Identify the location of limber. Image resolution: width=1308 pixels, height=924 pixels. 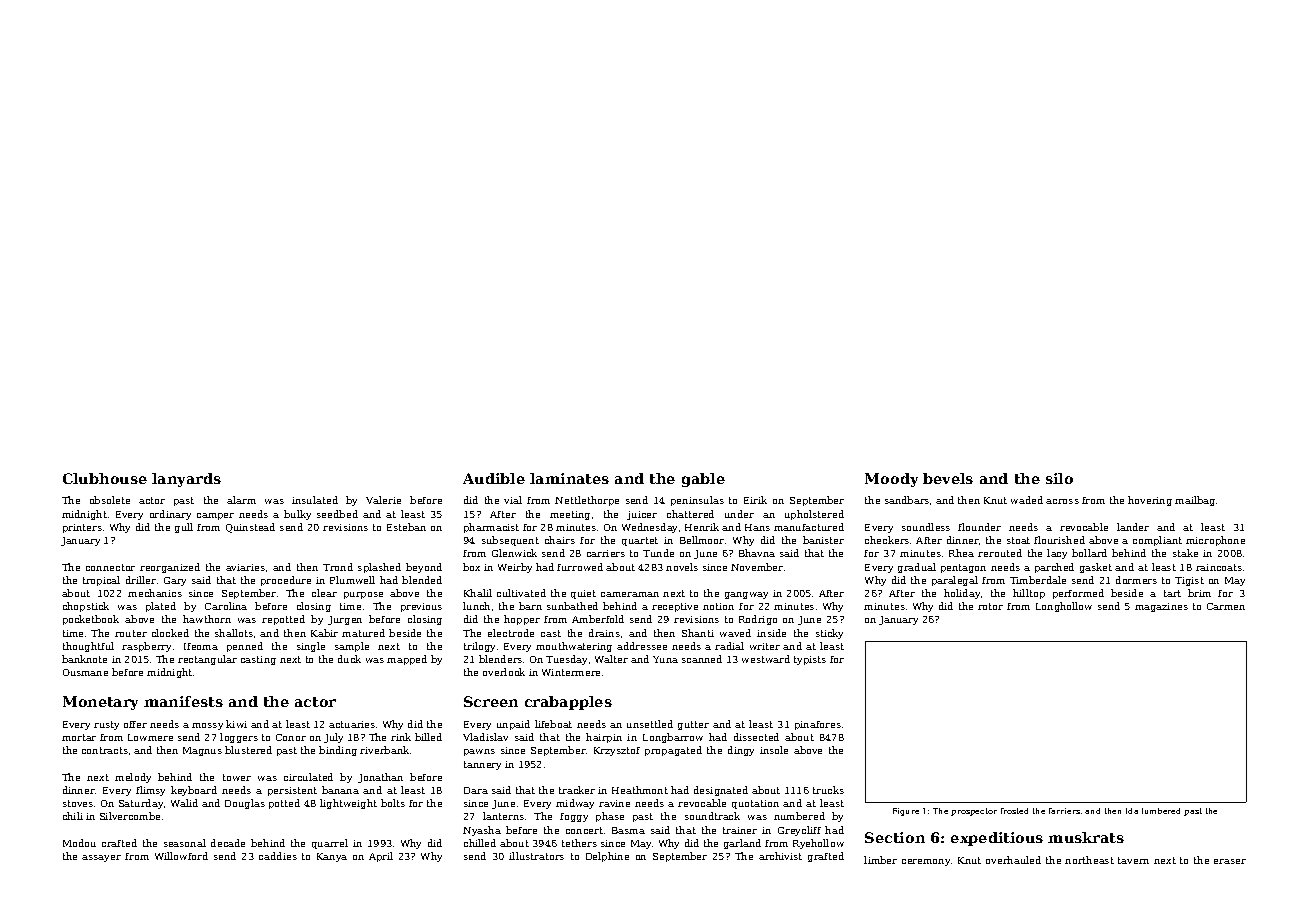
(880, 860).
